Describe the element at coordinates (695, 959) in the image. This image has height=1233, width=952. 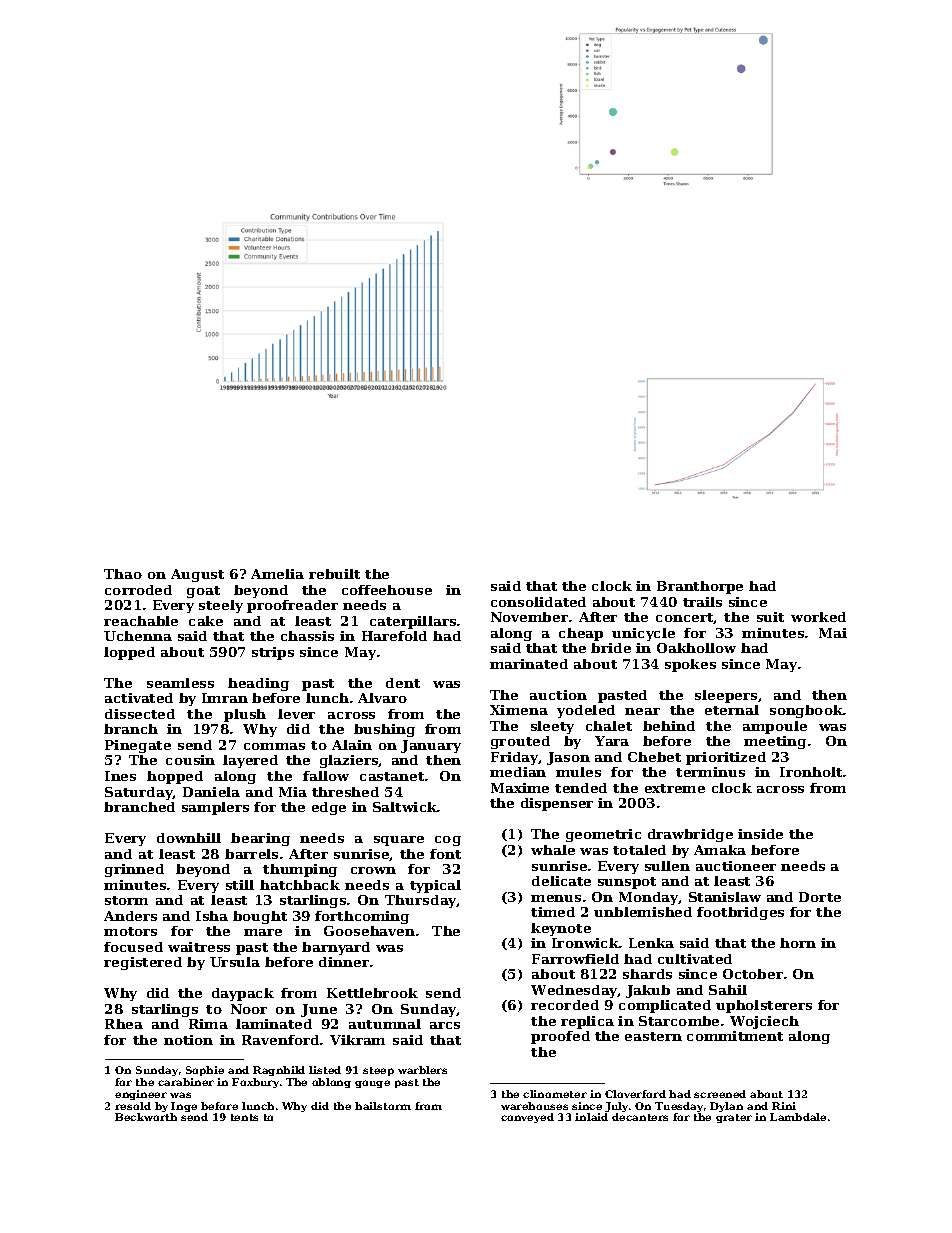
I see `cultivated` at that location.
